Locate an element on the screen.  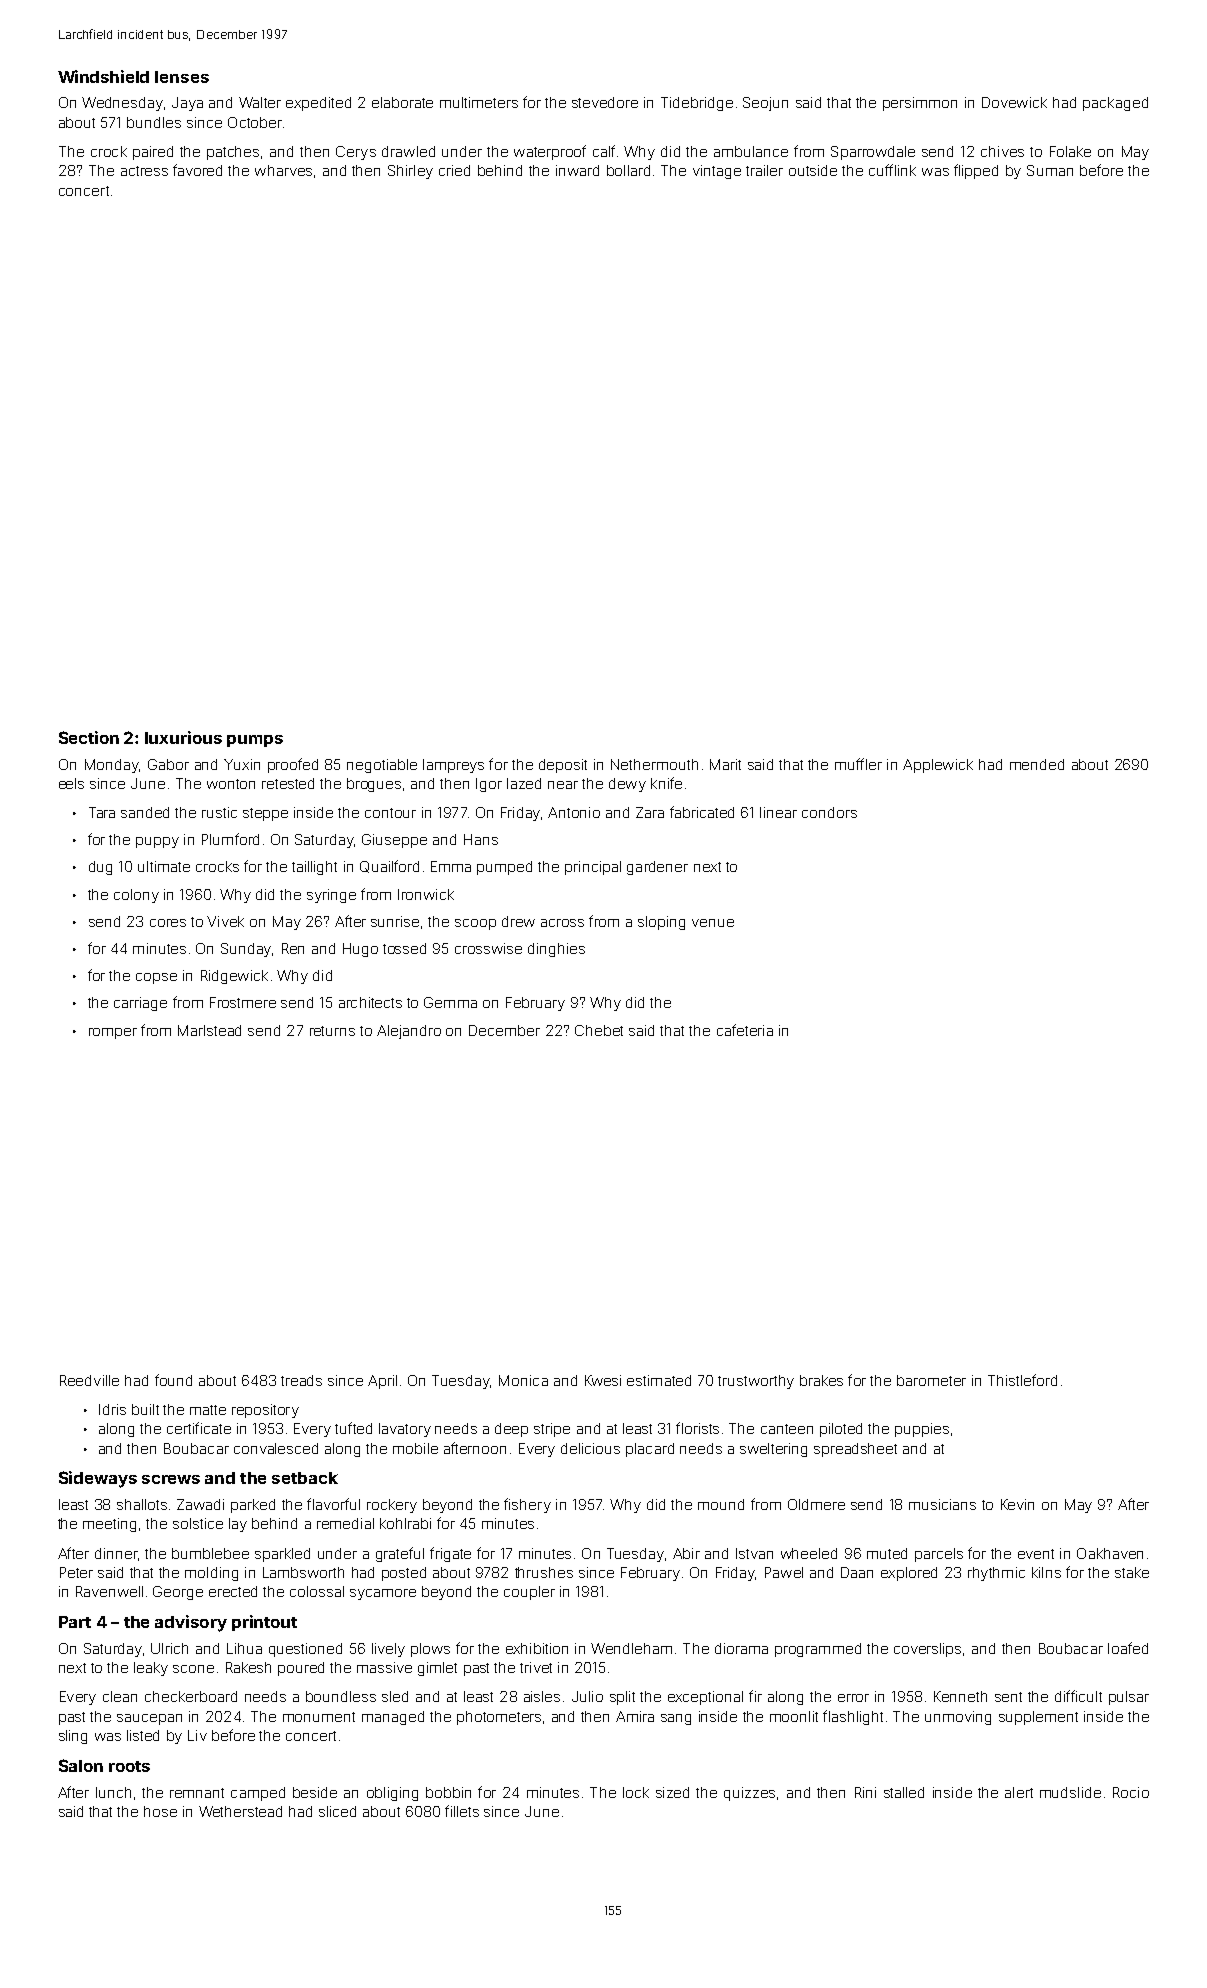
expedited is located at coordinates (318, 104).
